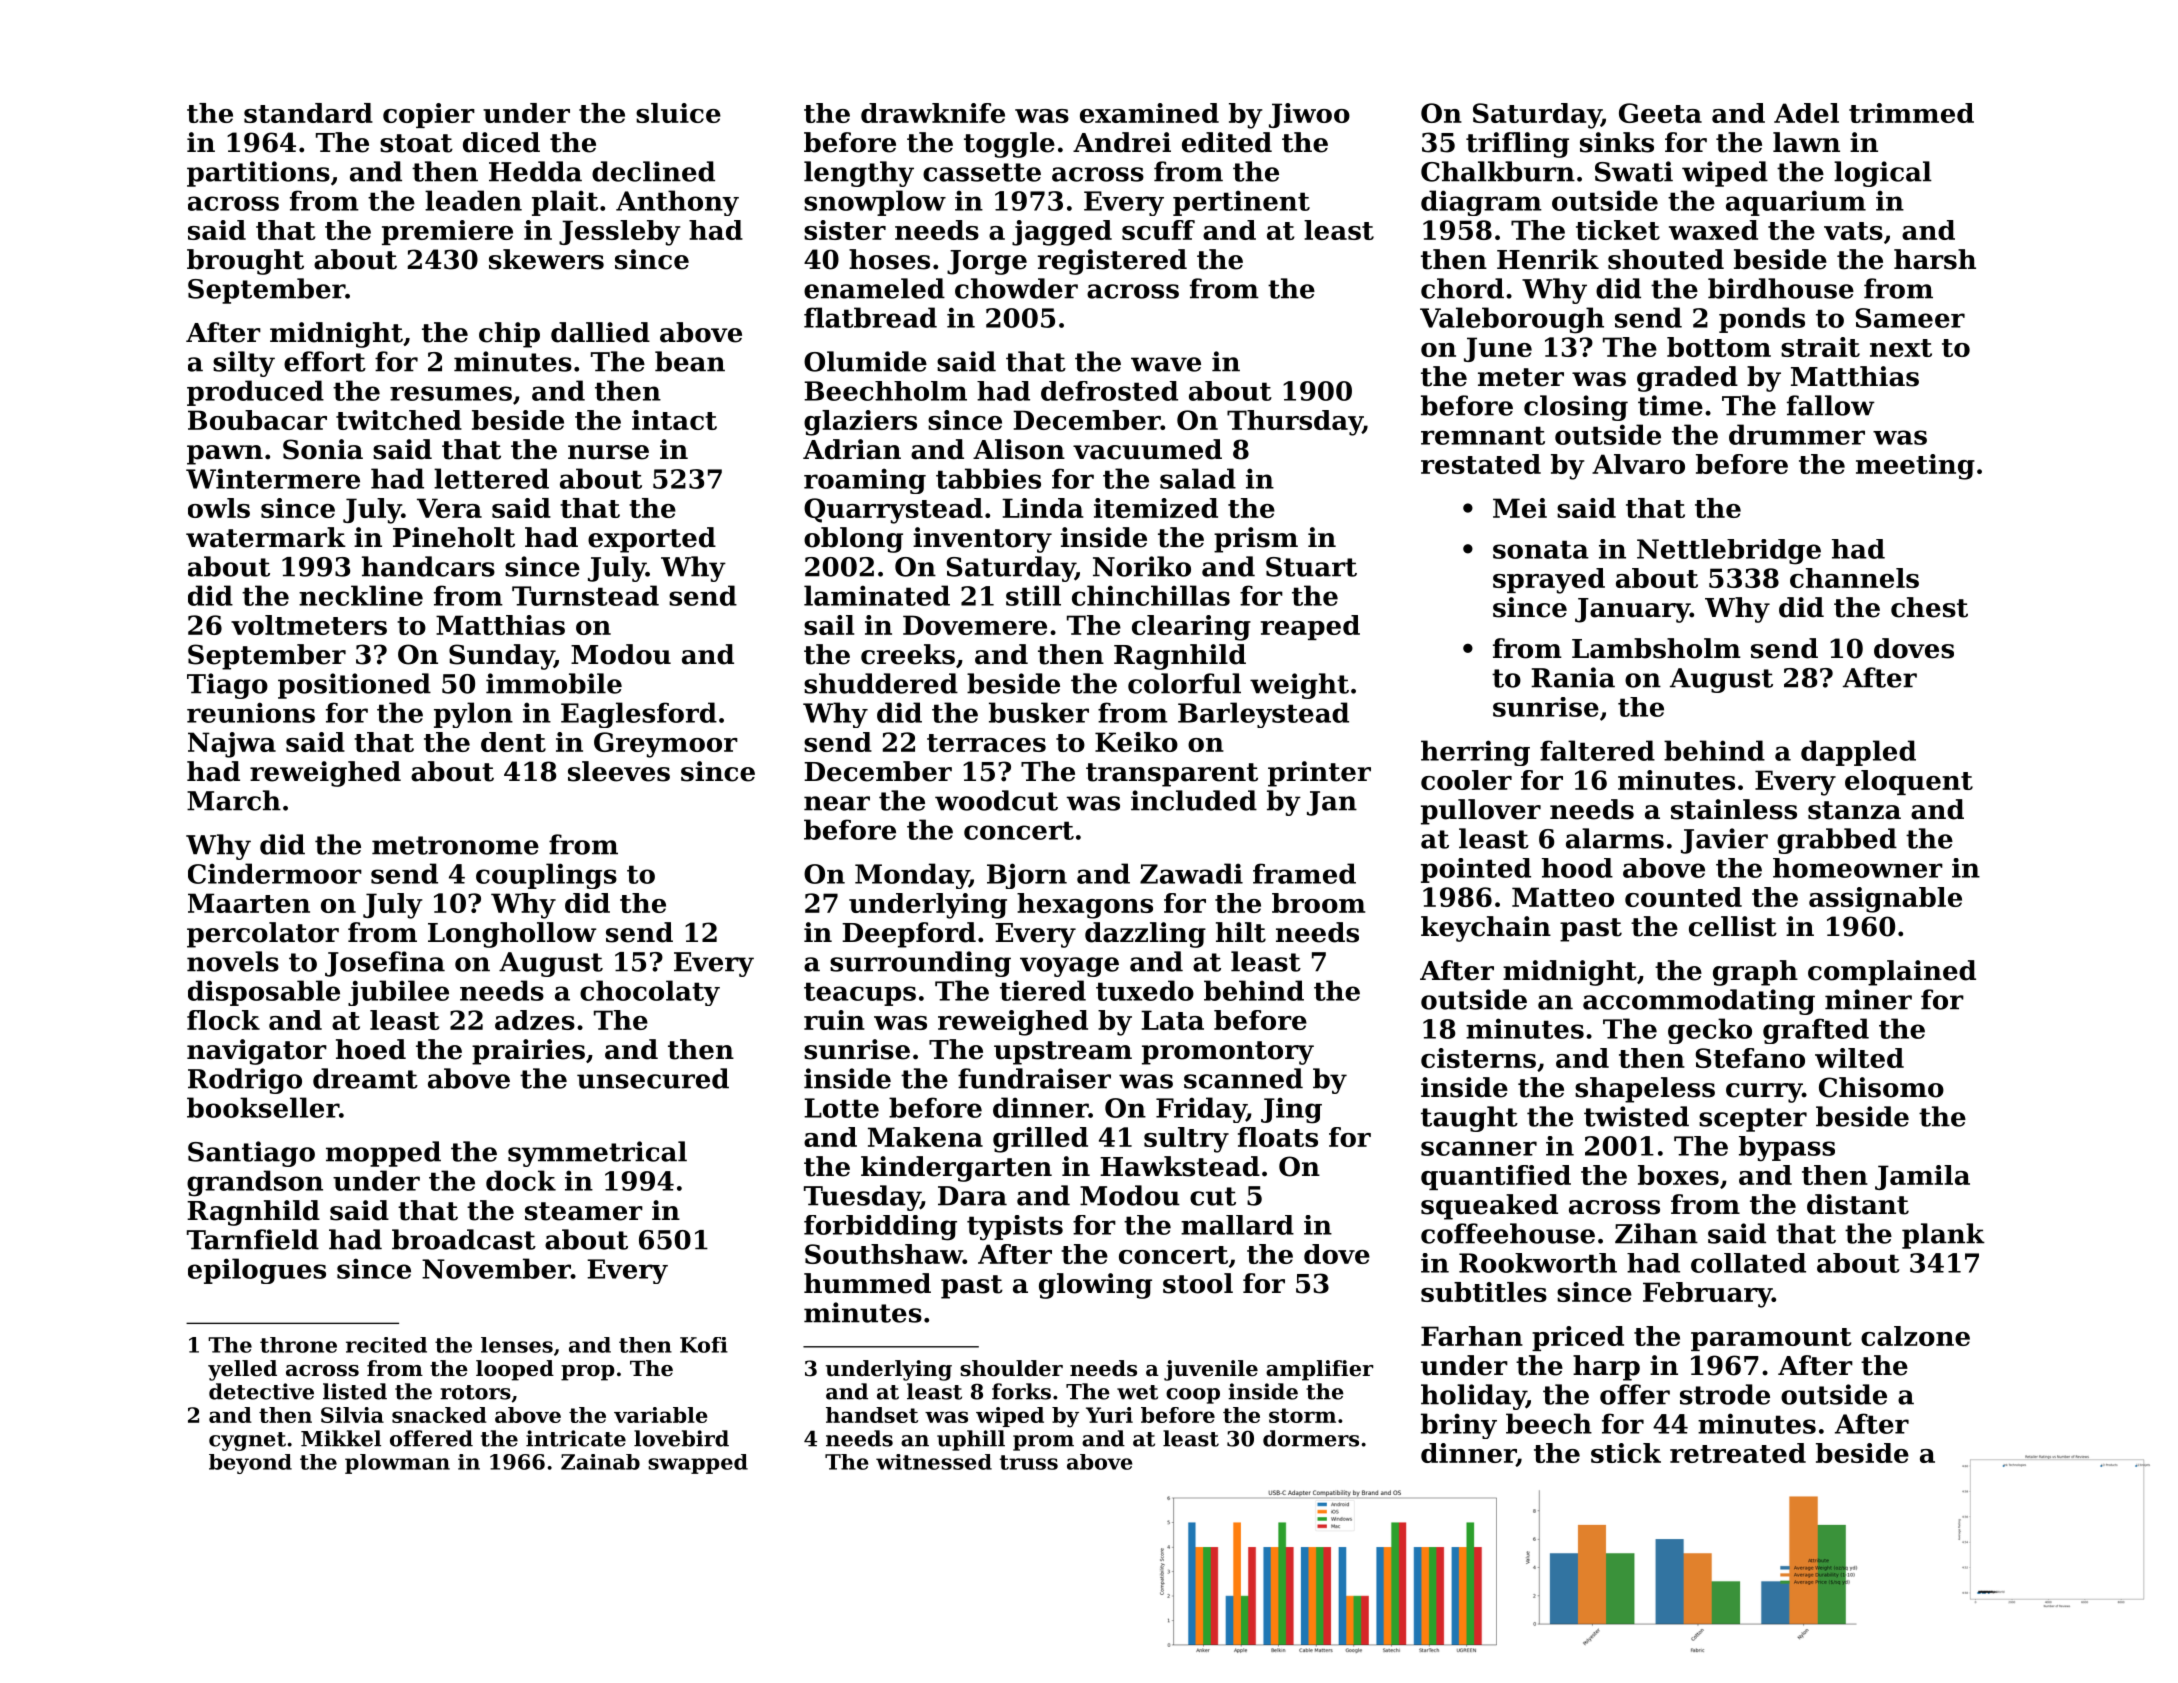  What do you see at coordinates (698, 1464) in the document?
I see `swapped` at bounding box center [698, 1464].
